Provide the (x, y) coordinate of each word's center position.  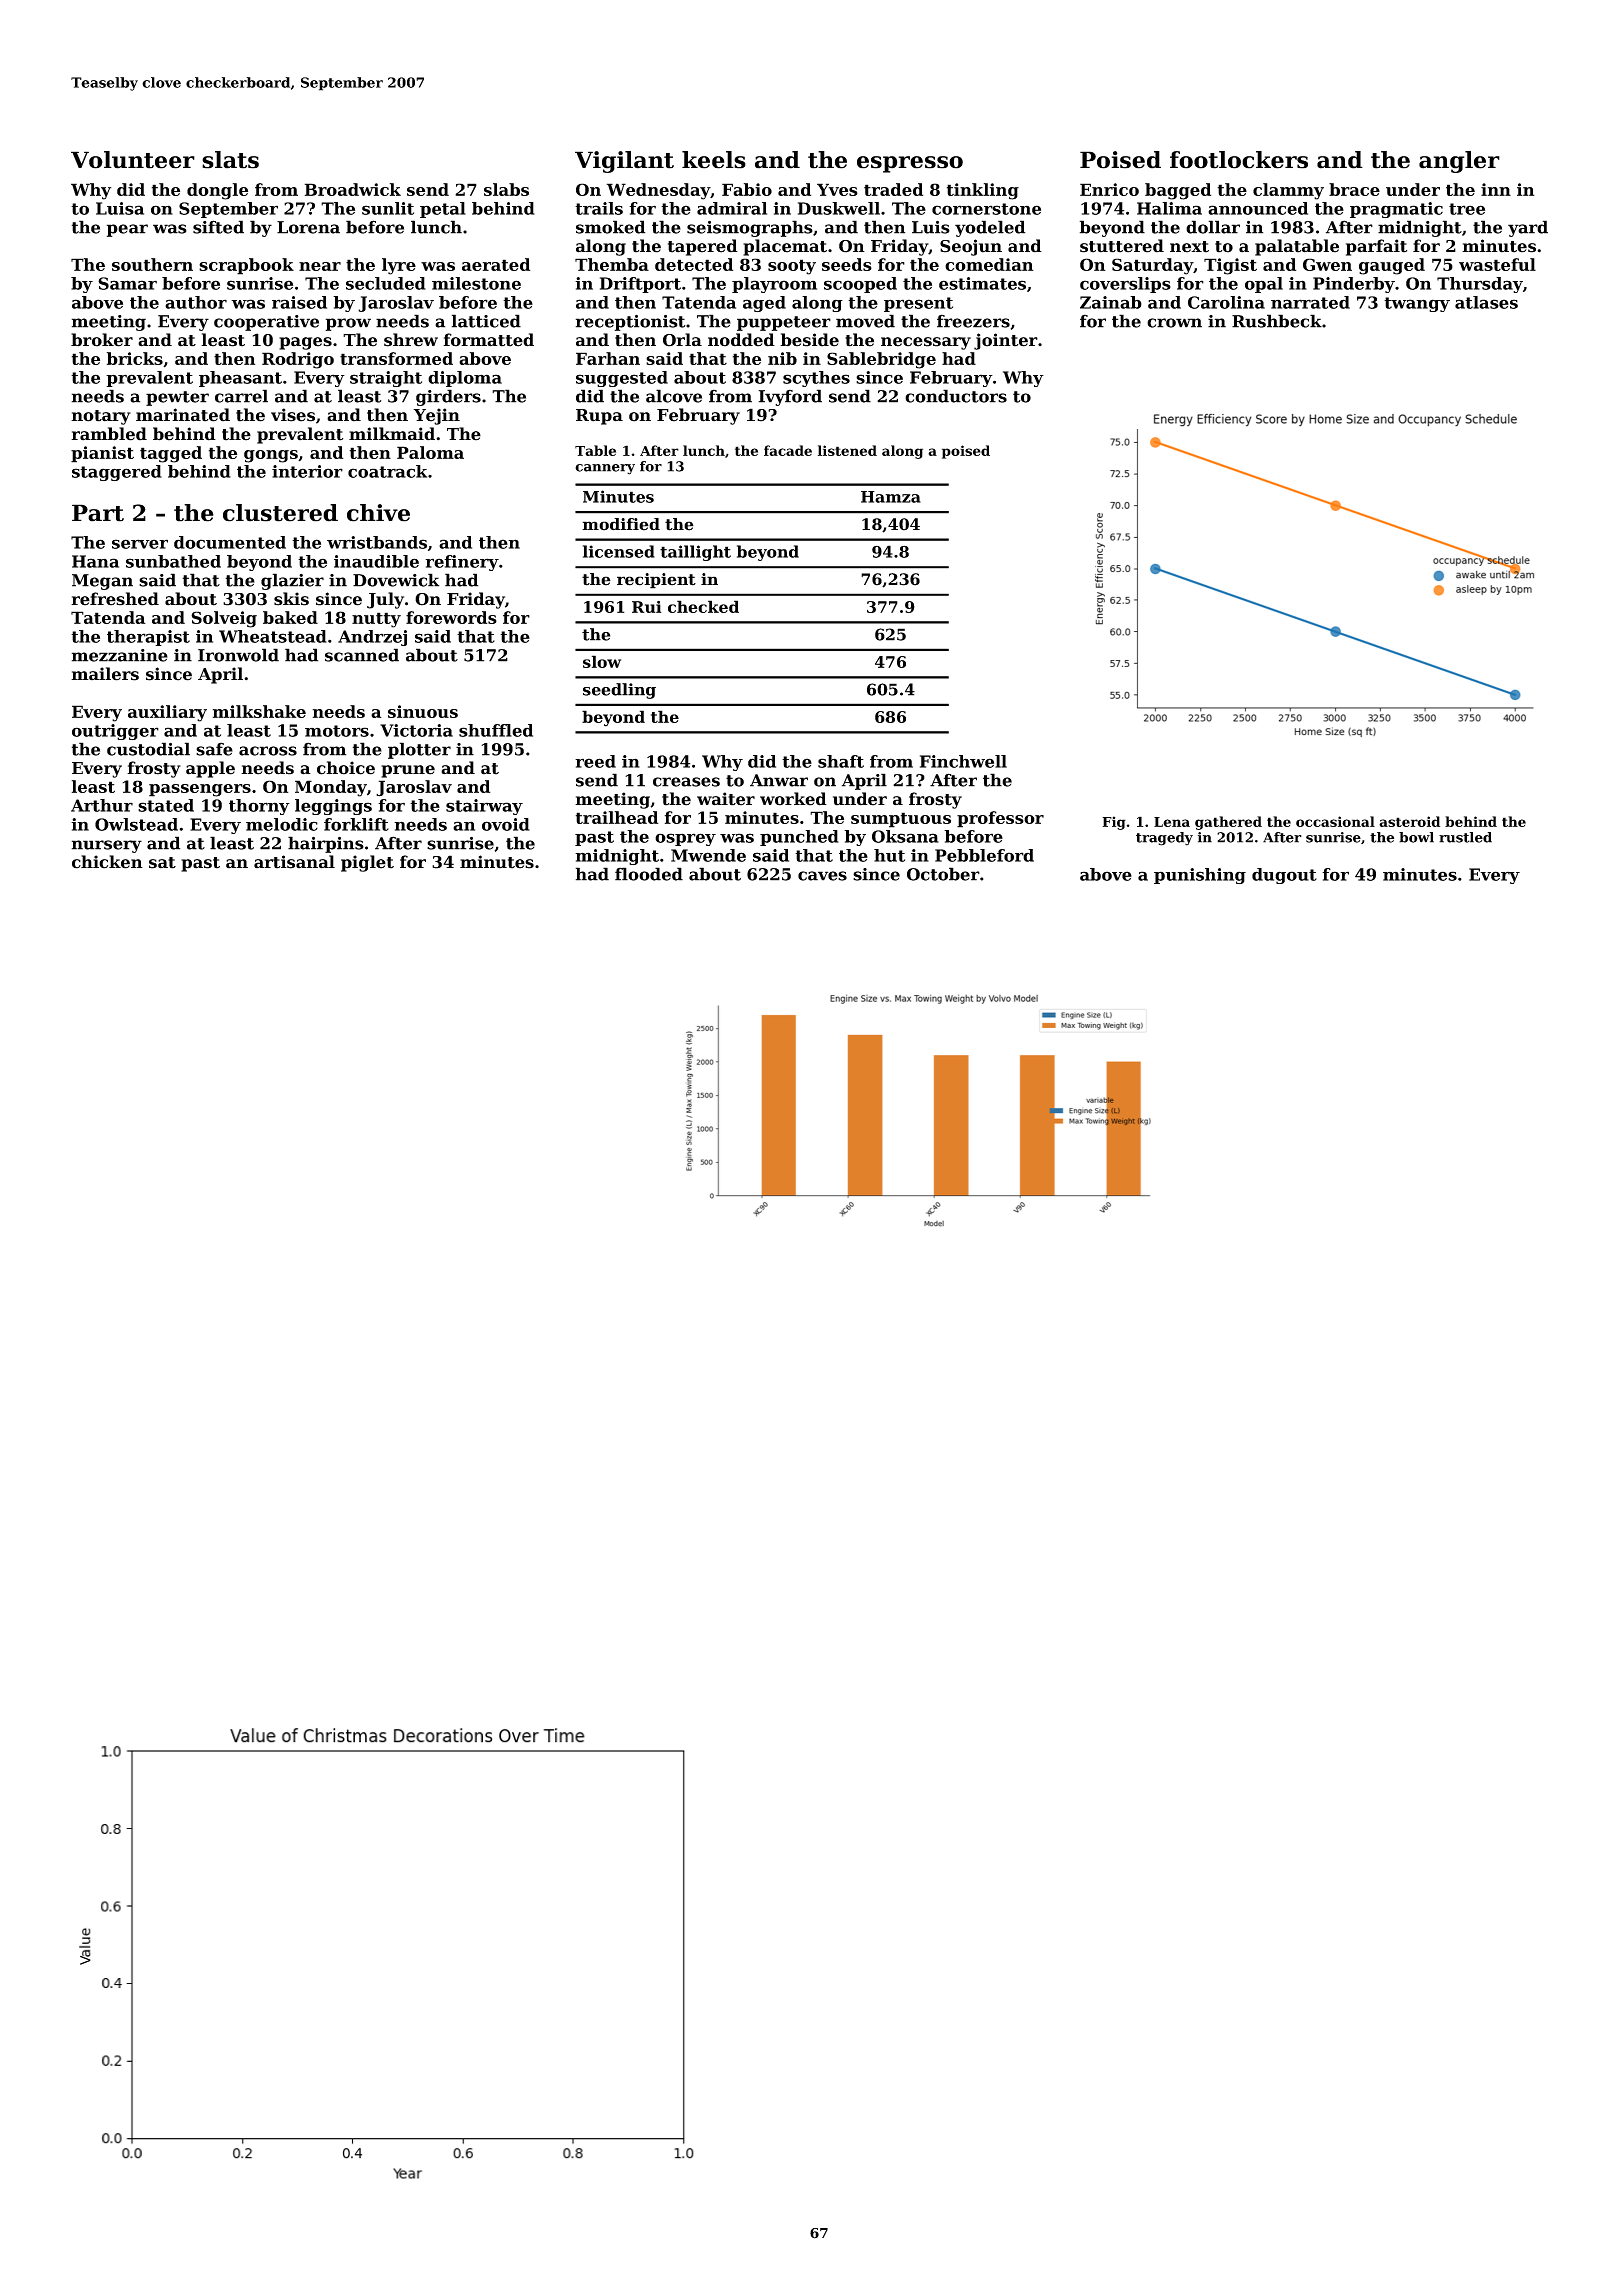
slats (230, 160)
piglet (367, 863)
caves (822, 876)
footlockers (1239, 160)
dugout (1284, 876)
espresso (910, 164)
